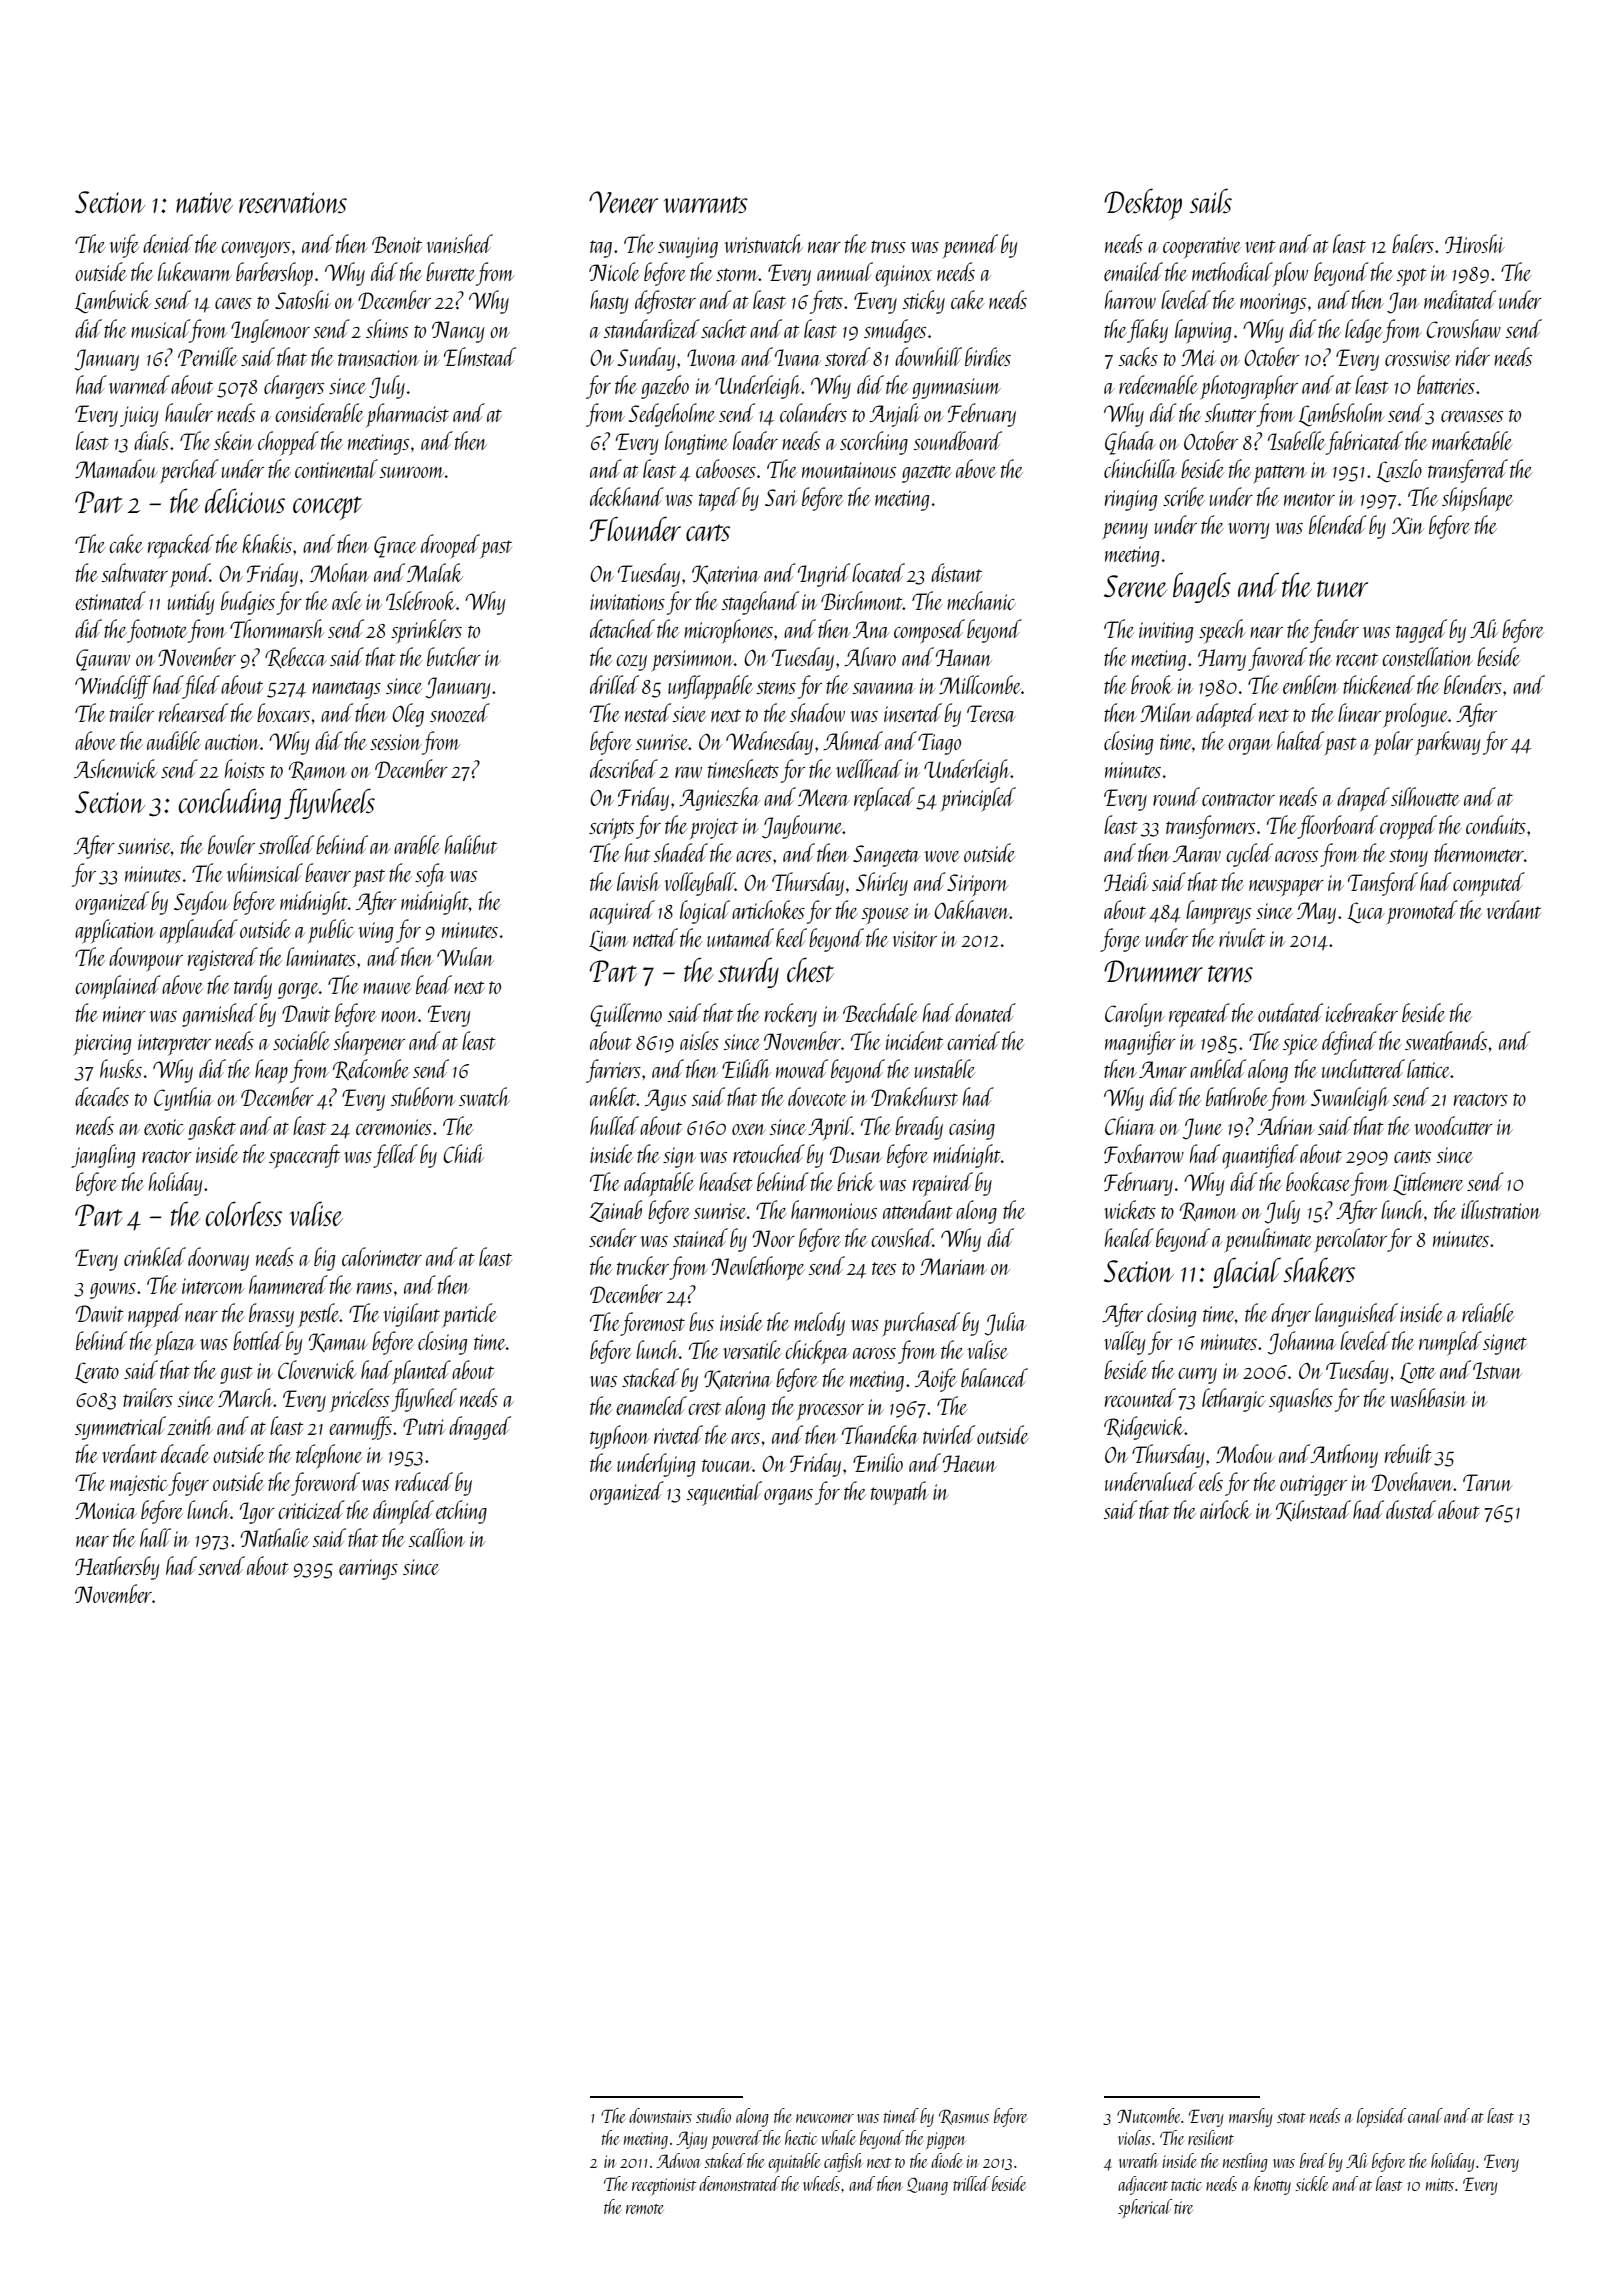  What do you see at coordinates (1488, 1482) in the image?
I see `Tarun` at bounding box center [1488, 1482].
